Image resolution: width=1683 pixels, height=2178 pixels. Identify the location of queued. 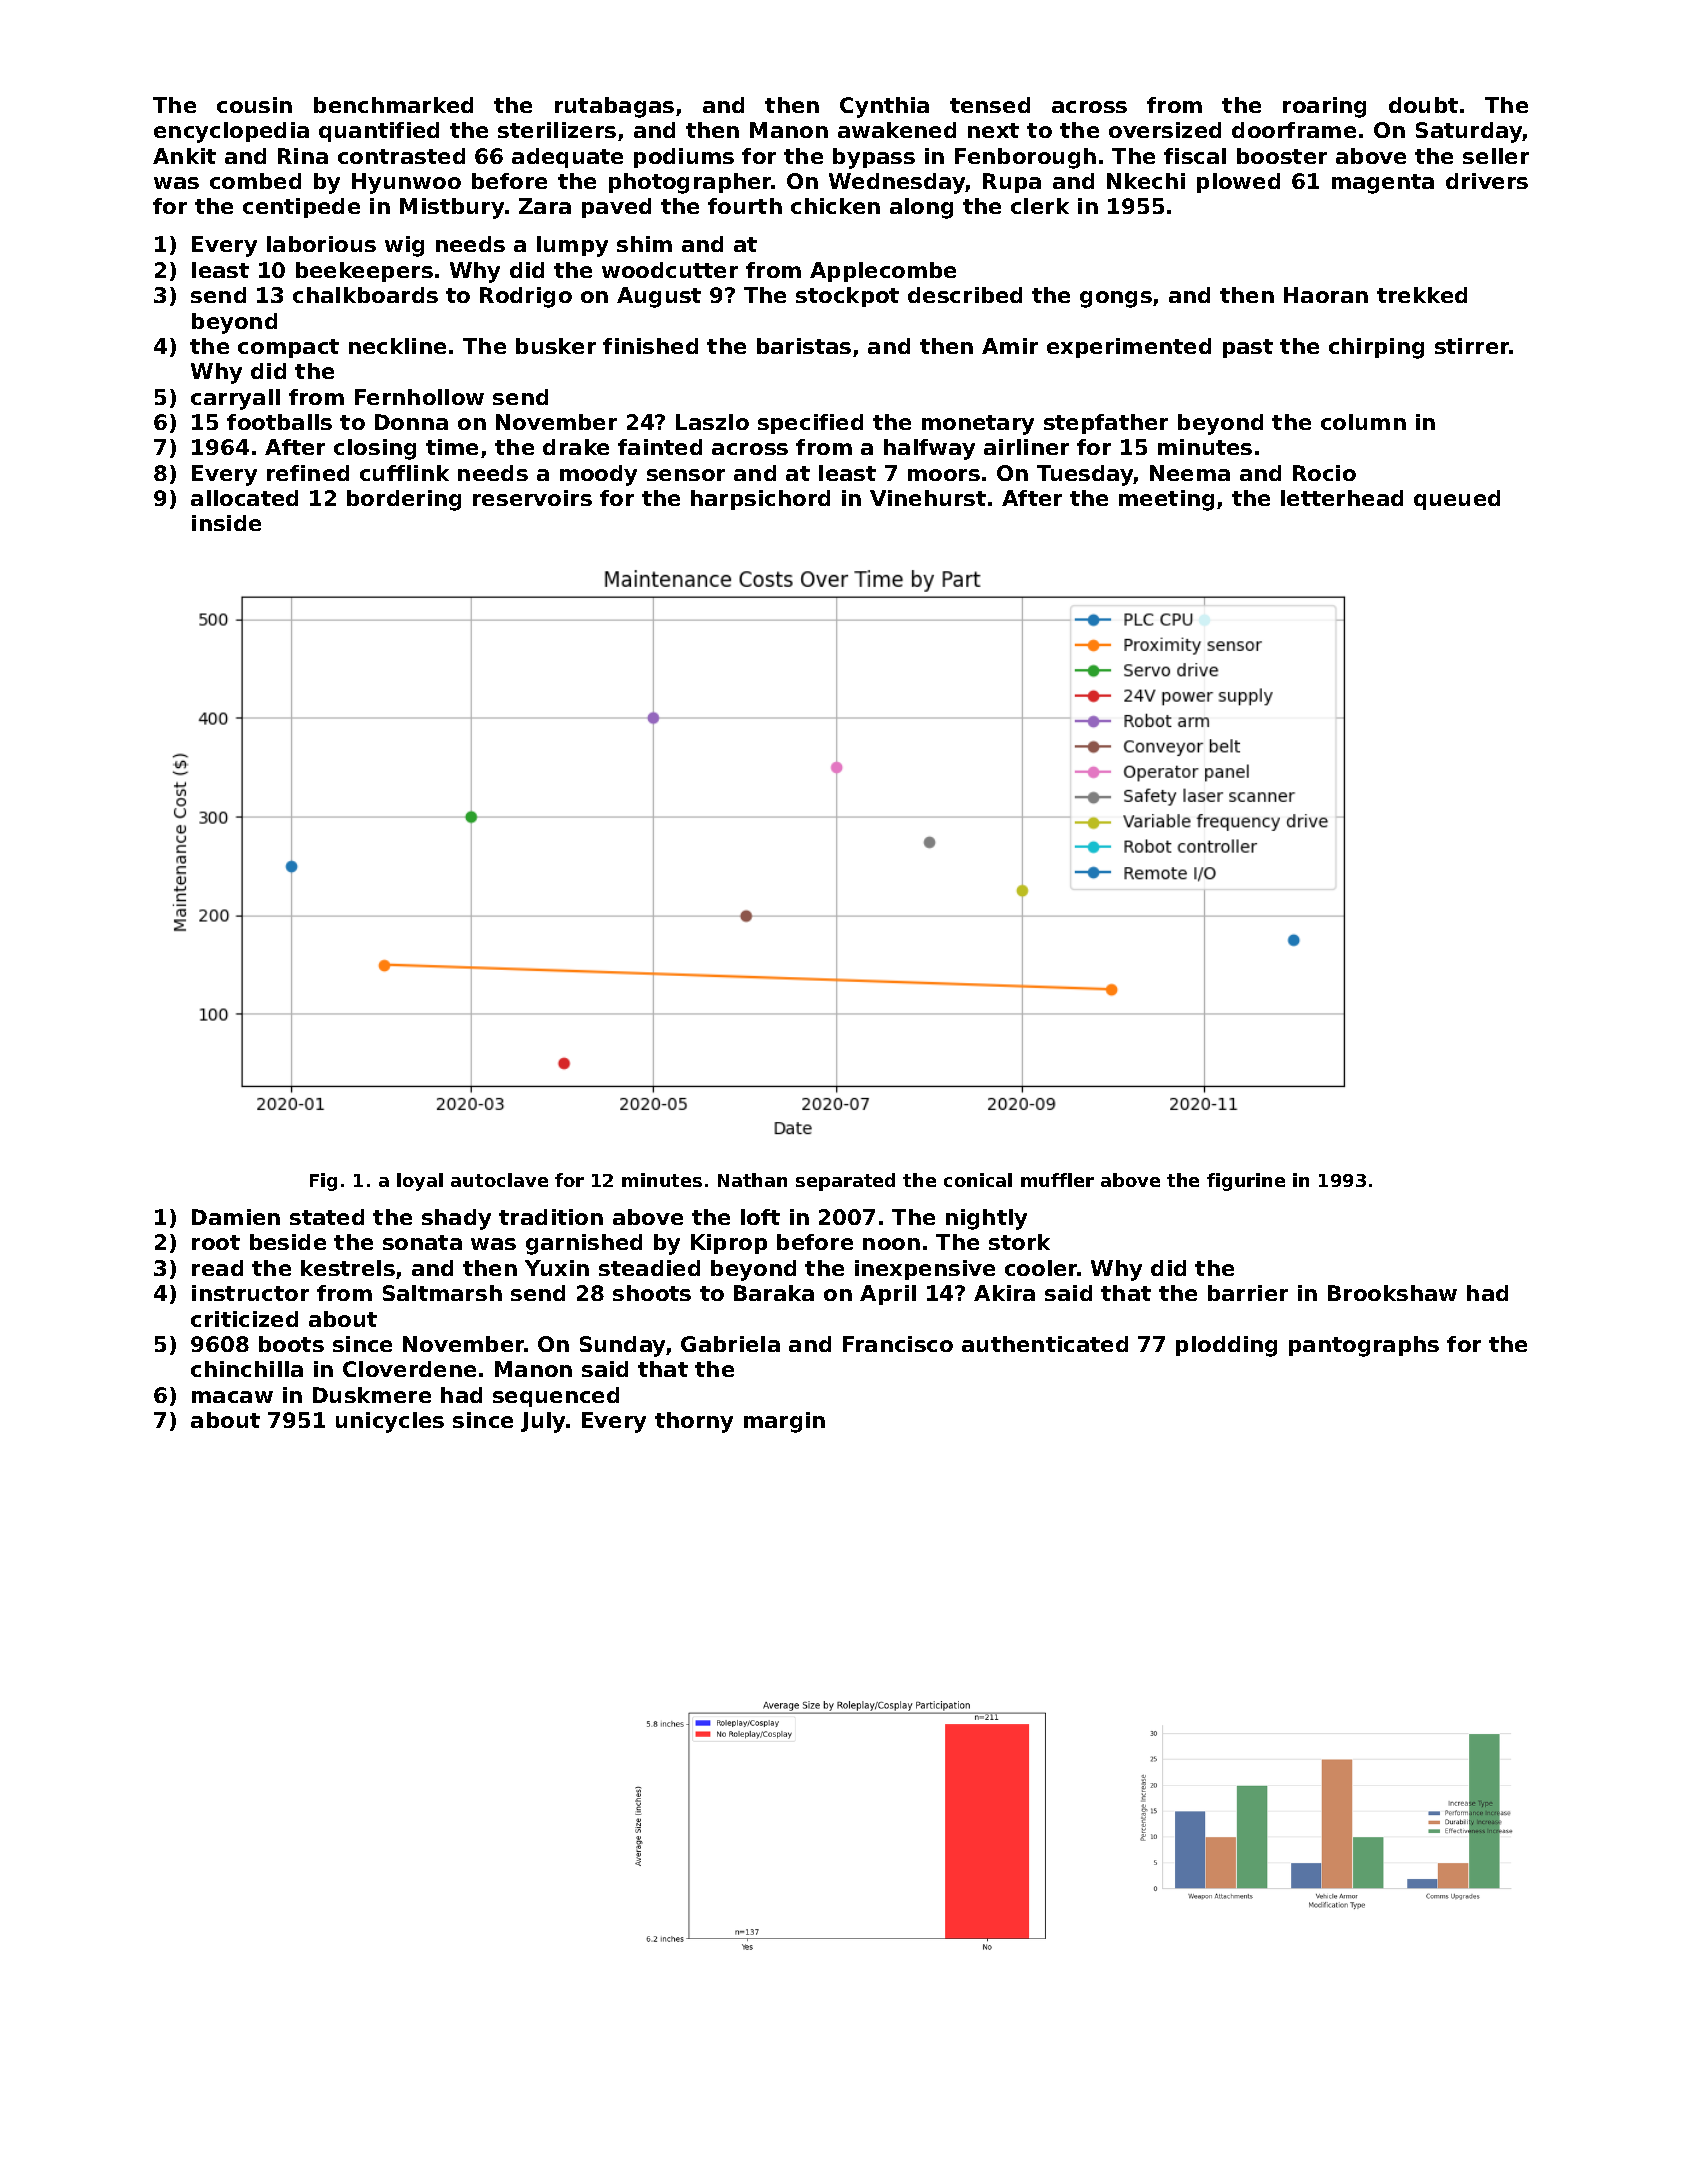
(1457, 500).
